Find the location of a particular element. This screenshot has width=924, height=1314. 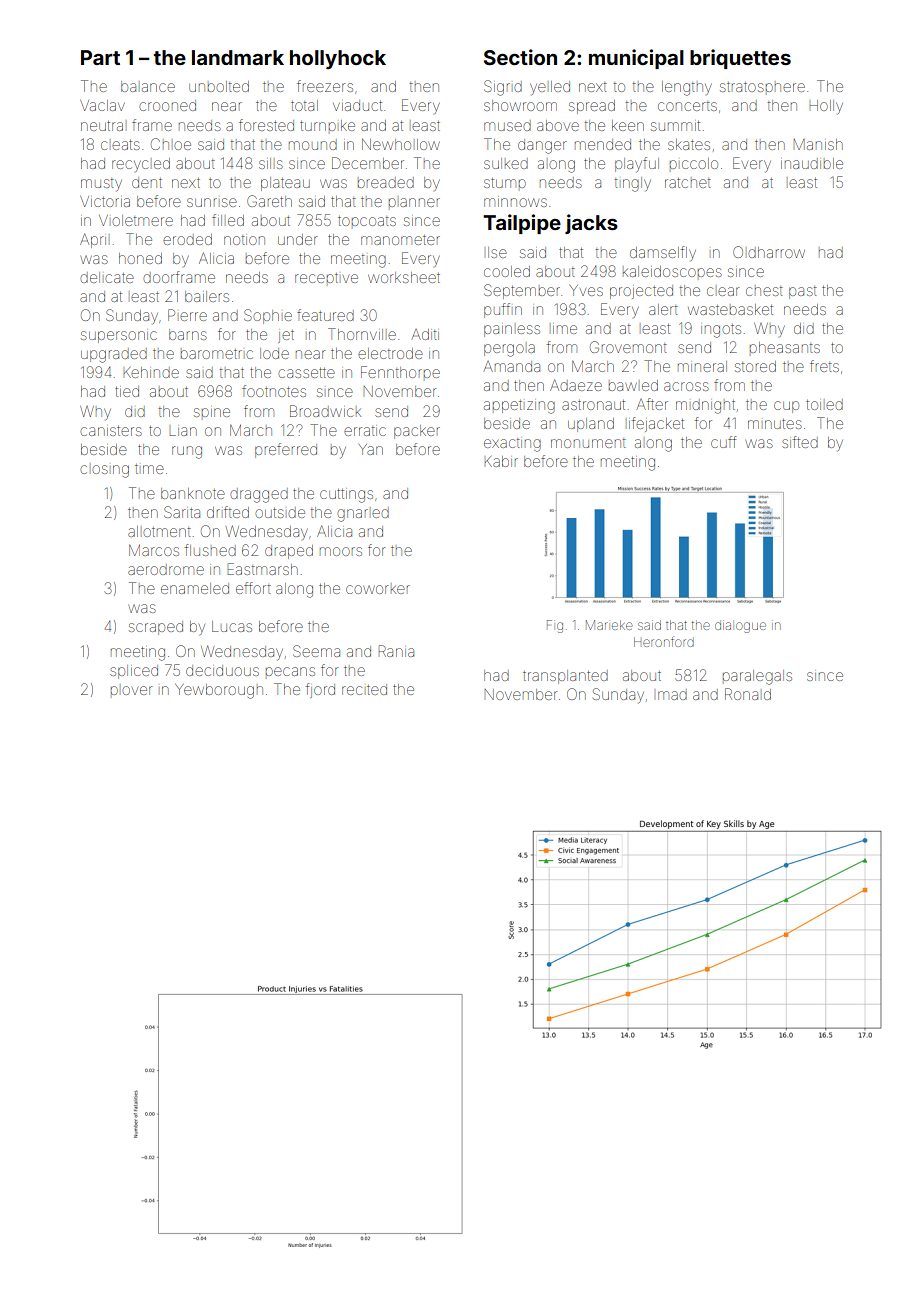

damselfly is located at coordinates (663, 253).
